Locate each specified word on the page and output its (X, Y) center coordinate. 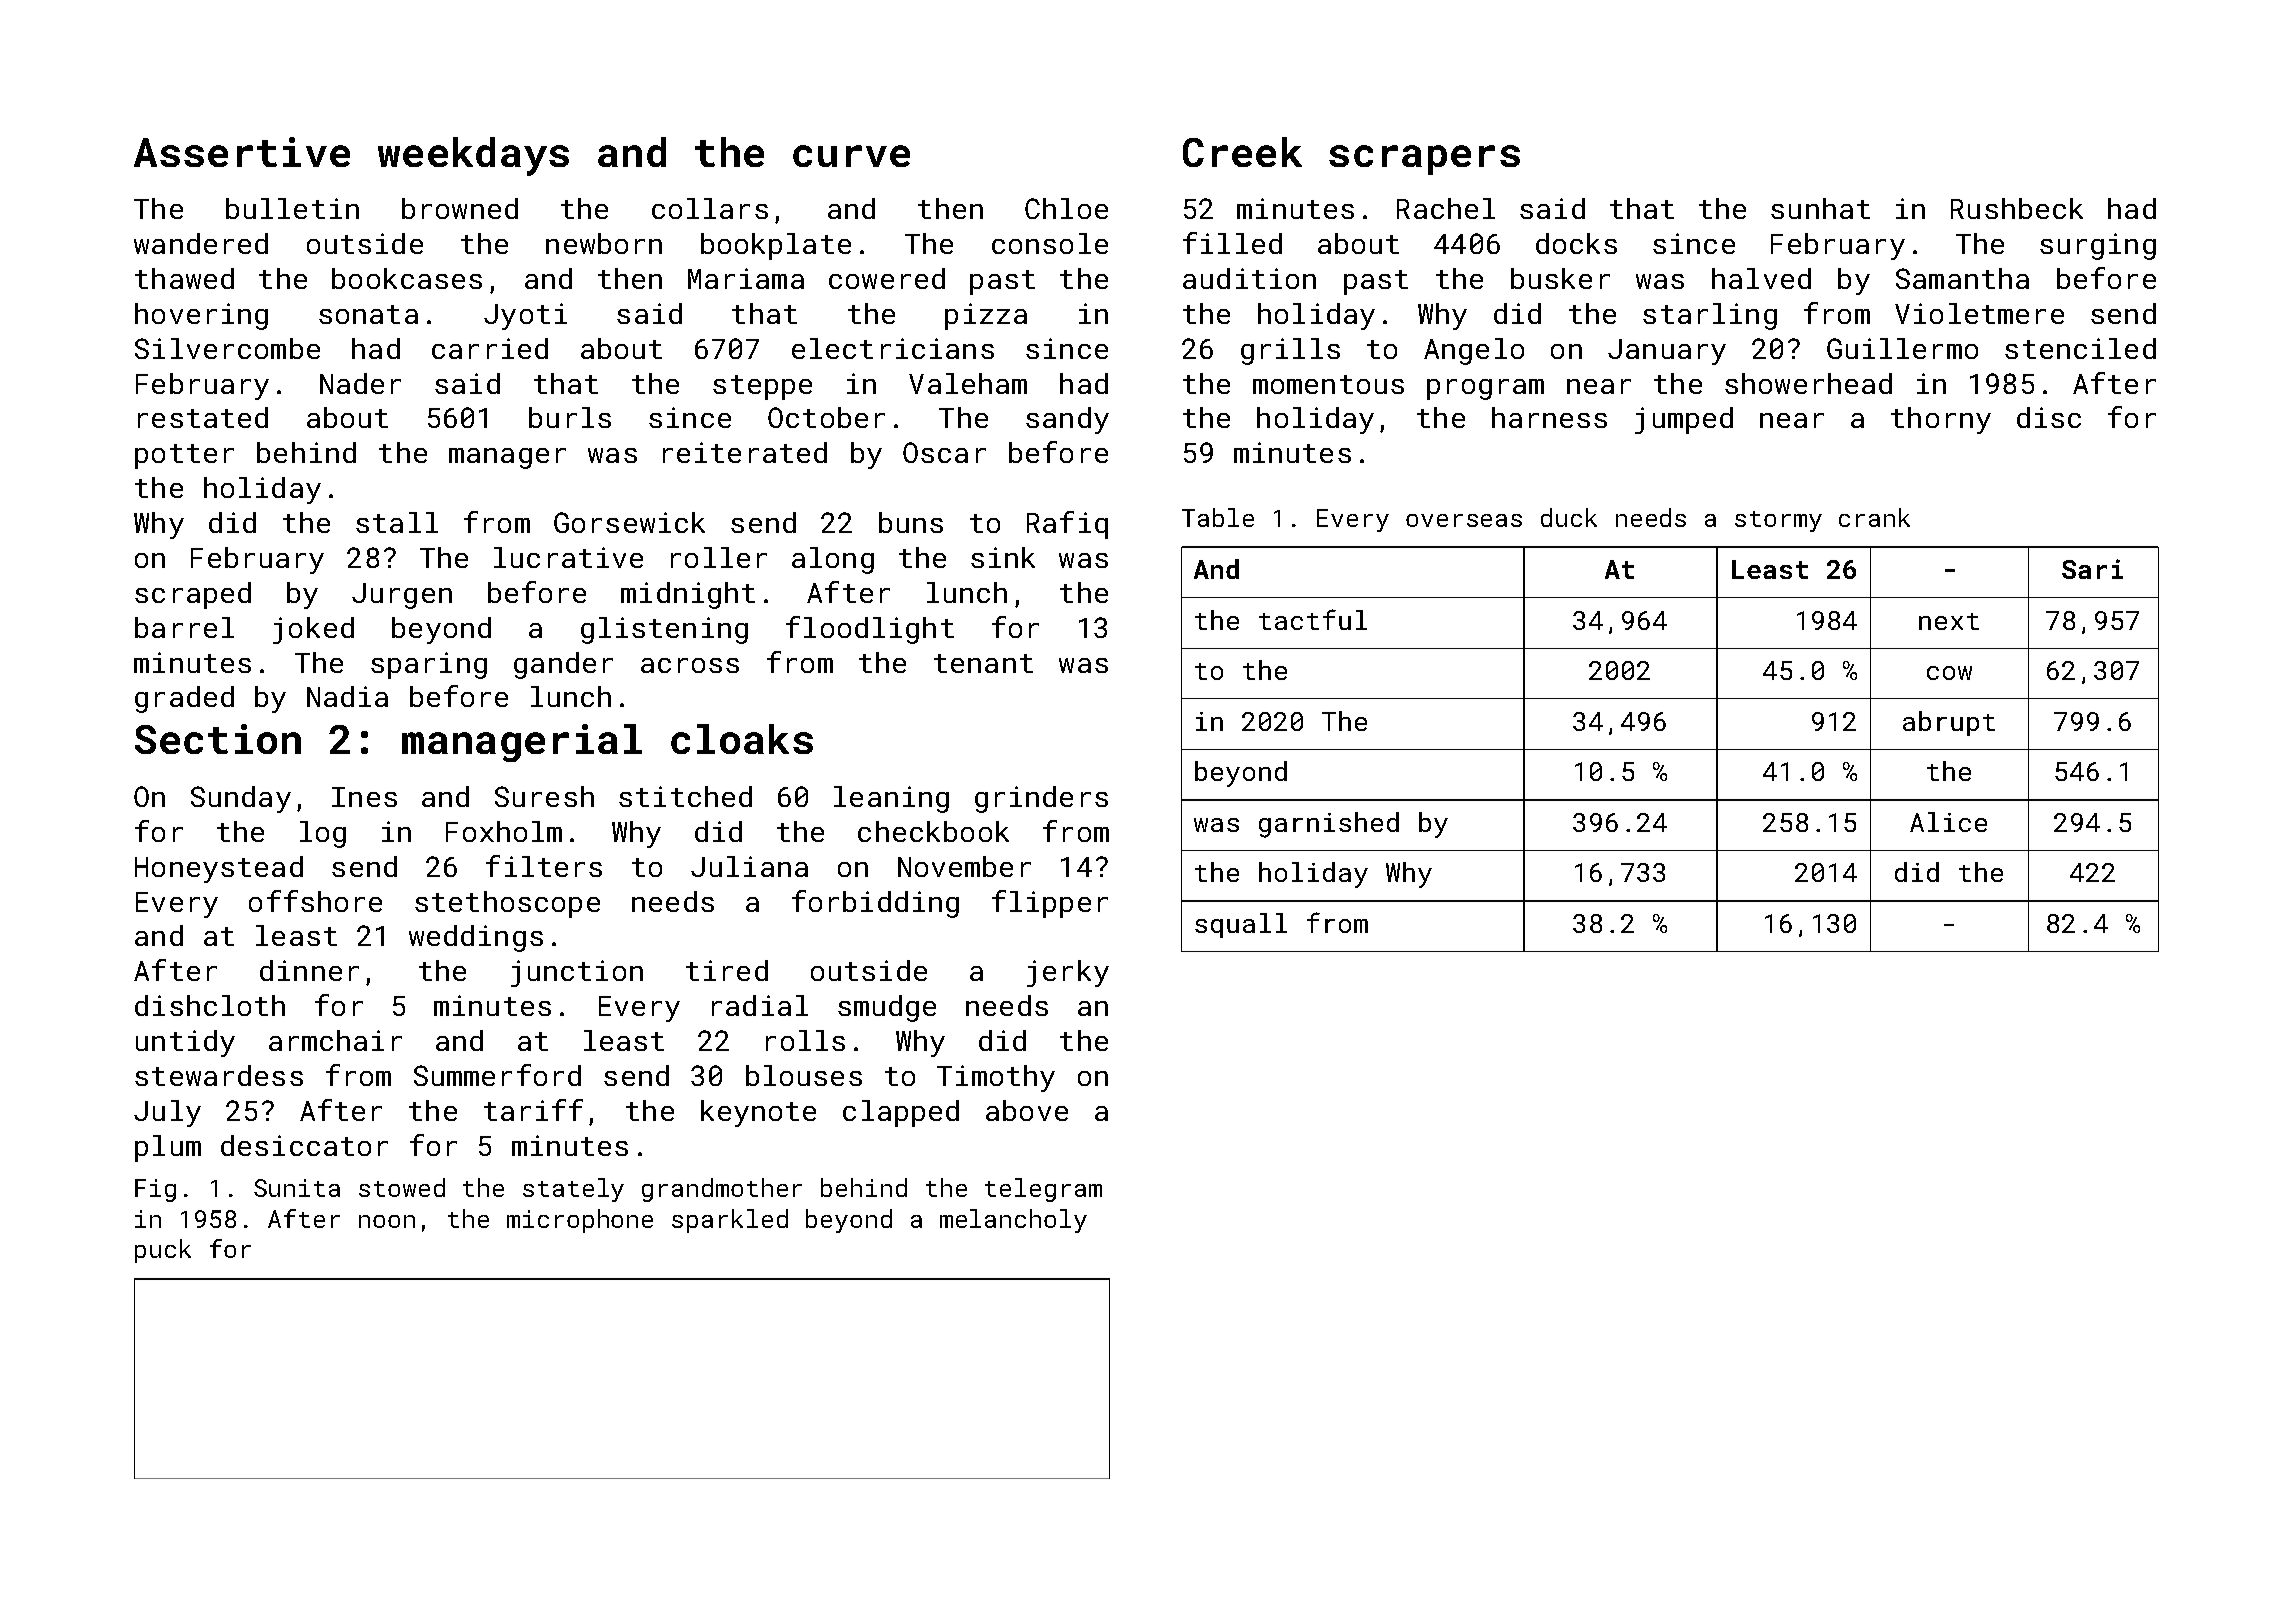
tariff (533, 1110)
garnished (1329, 825)
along (833, 560)
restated (203, 417)
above (1027, 1110)
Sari (2092, 569)
